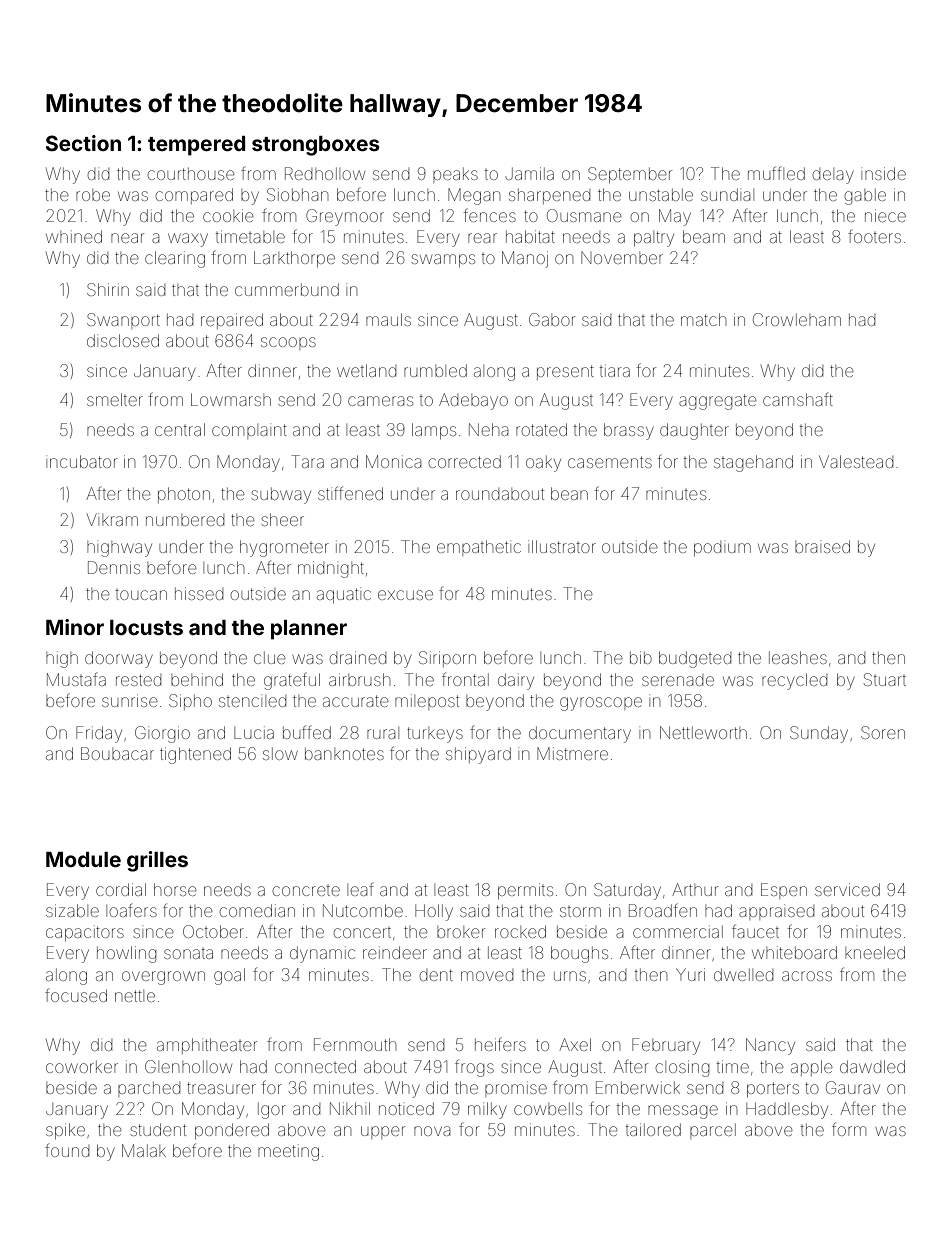 This document has height=1233, width=952. What do you see at coordinates (727, 194) in the document?
I see `sundial` at bounding box center [727, 194].
